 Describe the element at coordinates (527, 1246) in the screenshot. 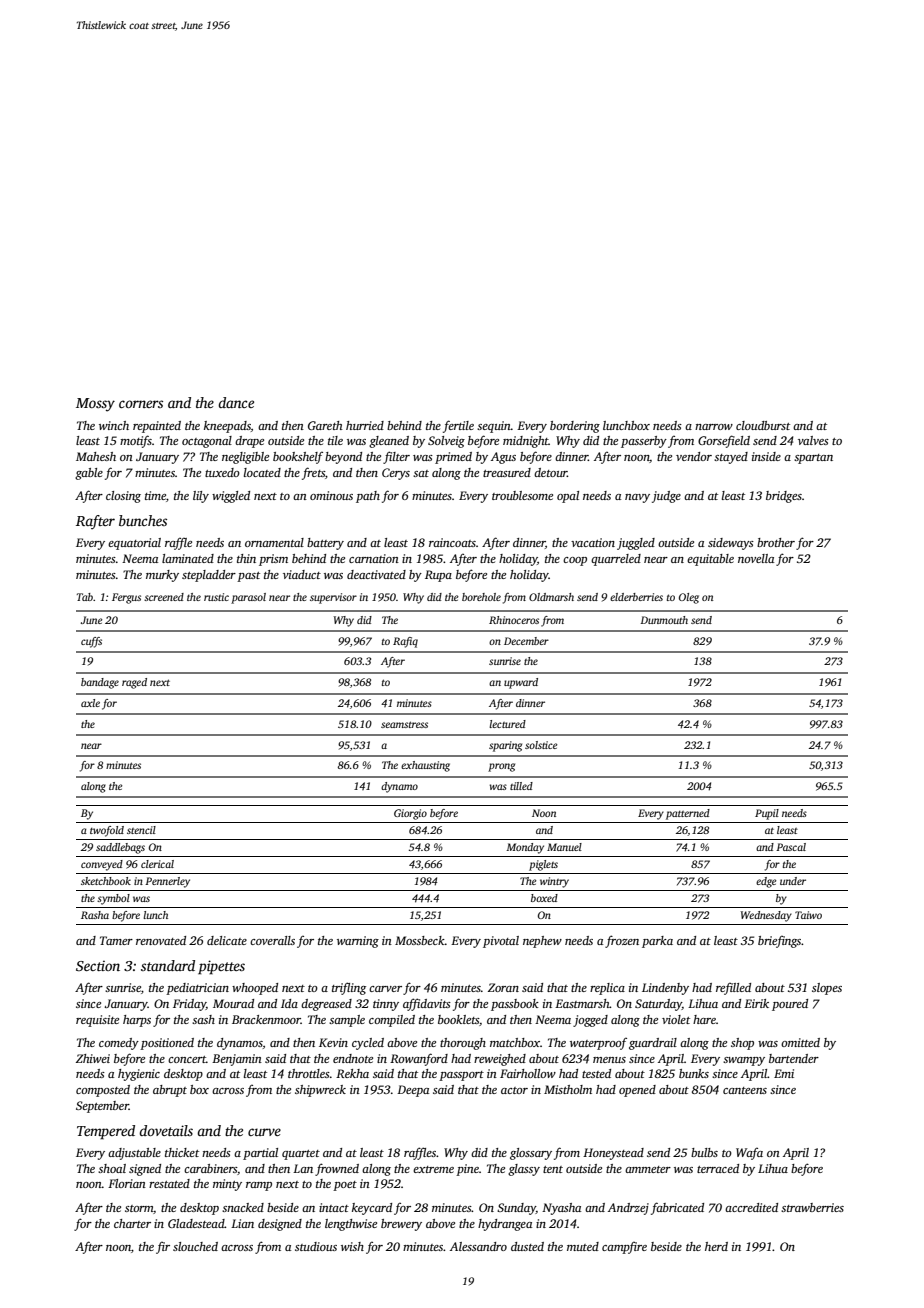

I see `dusted` at that location.
